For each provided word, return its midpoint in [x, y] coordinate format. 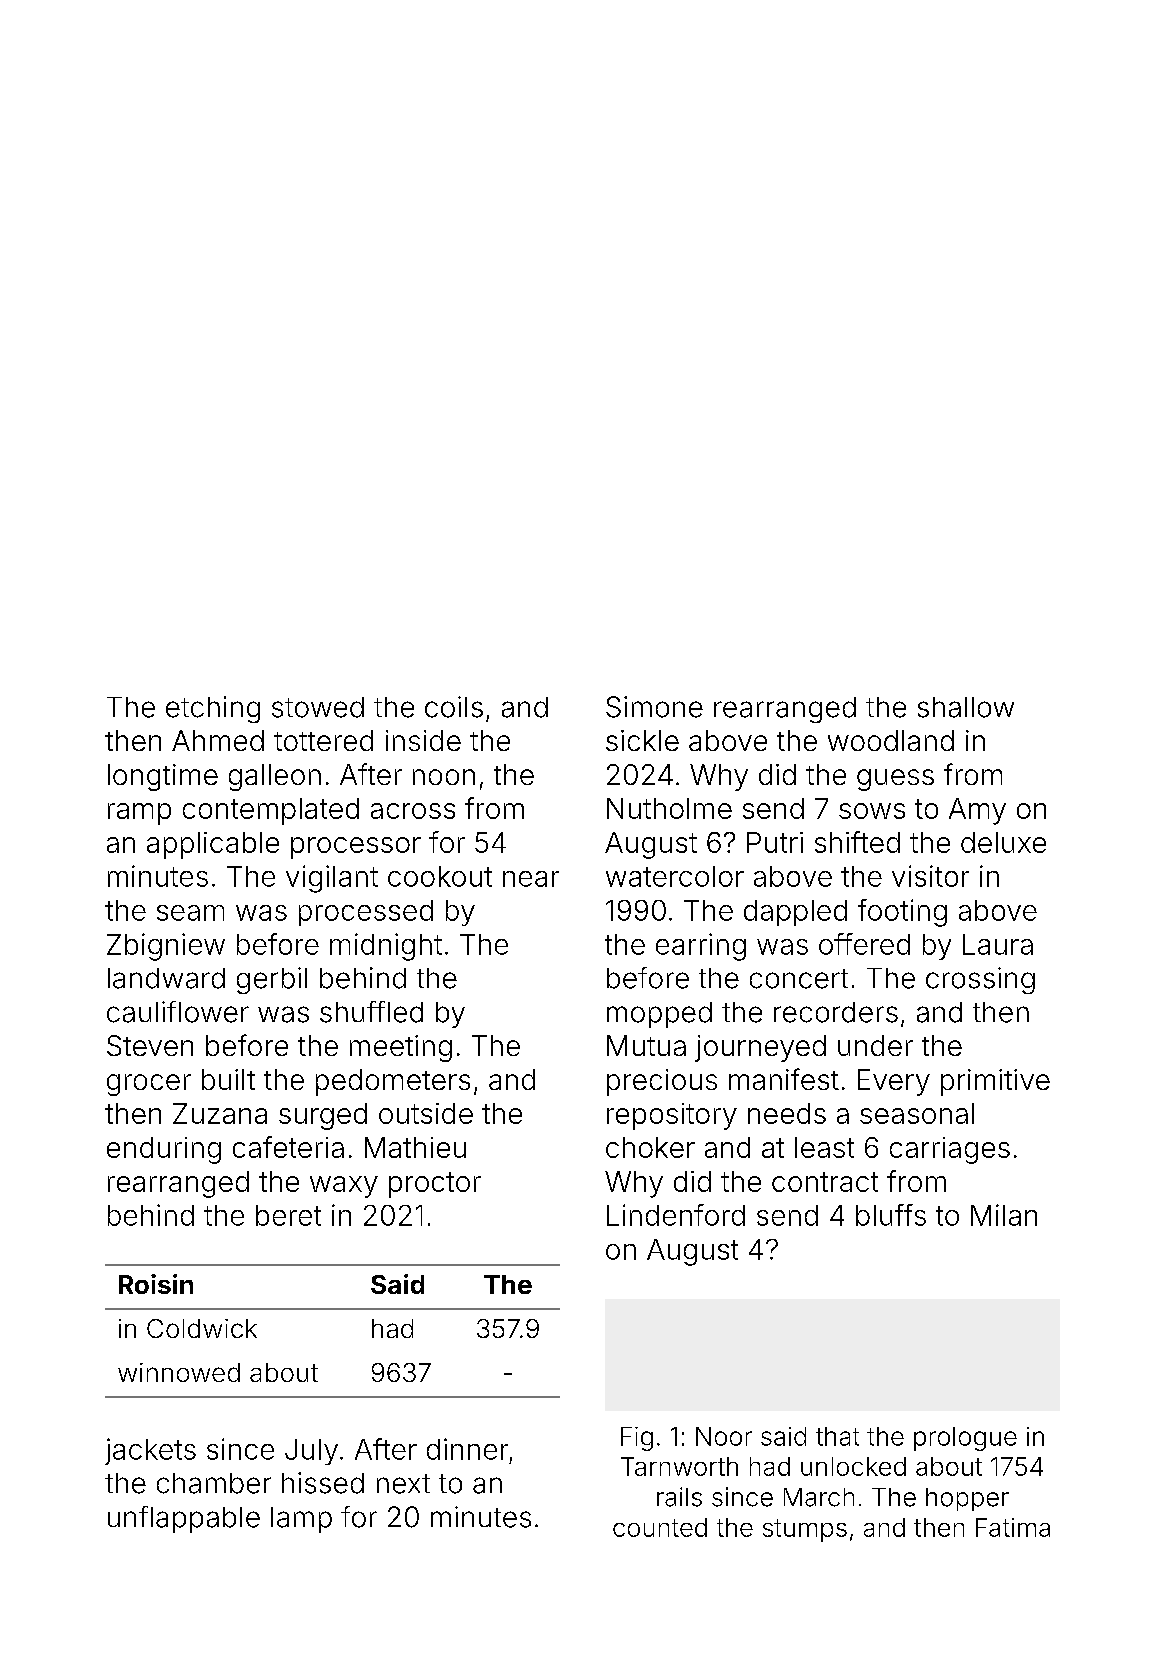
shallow [966, 707]
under [875, 1045]
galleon [275, 777]
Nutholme [669, 808]
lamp [301, 1520]
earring [701, 947]
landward [166, 978]
